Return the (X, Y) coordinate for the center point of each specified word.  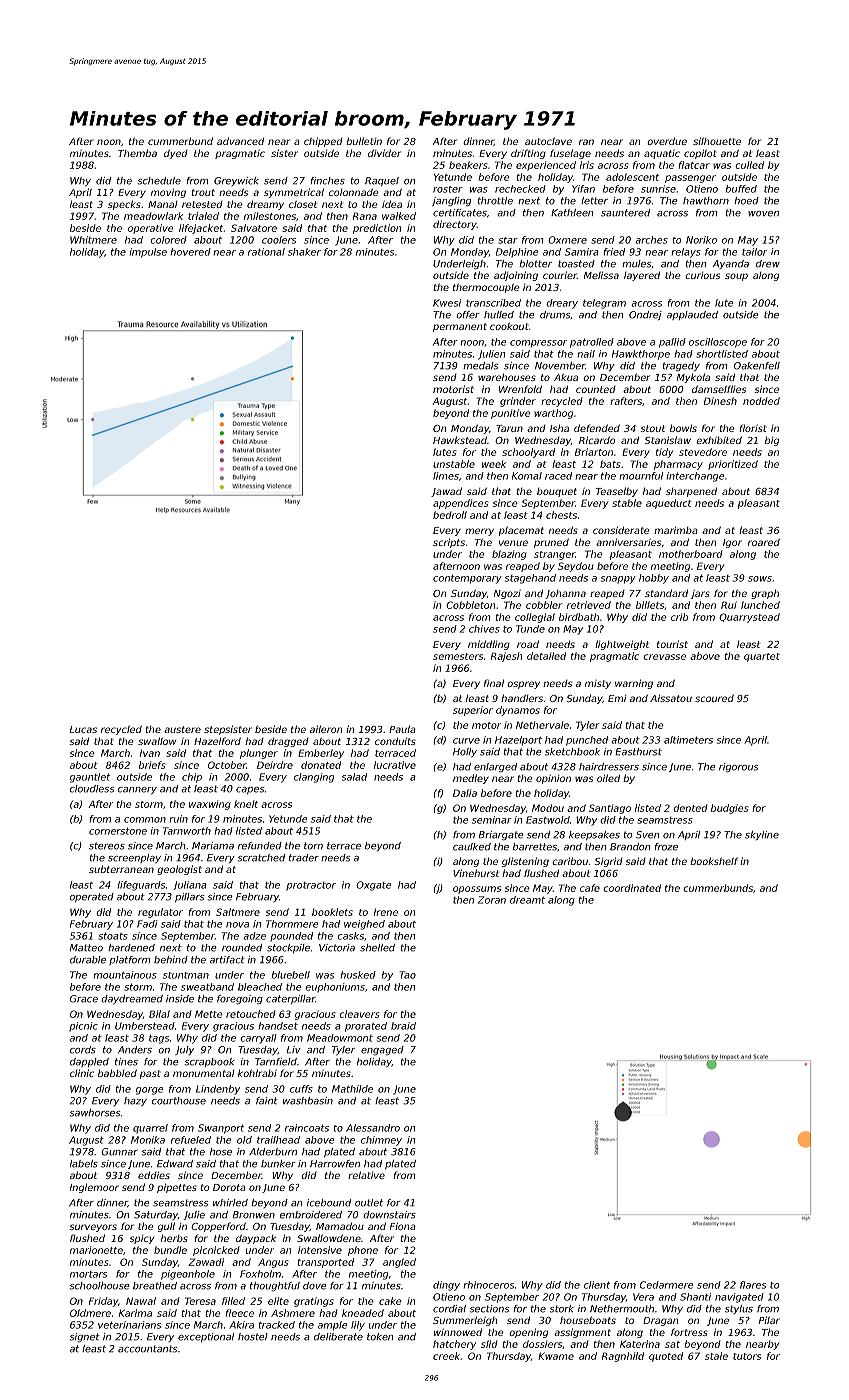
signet (85, 1337)
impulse (148, 253)
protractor (311, 886)
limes (446, 476)
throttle (495, 201)
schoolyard (528, 453)
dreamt (527, 900)
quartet (762, 657)
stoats (113, 936)
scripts (449, 543)
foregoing (240, 999)
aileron (326, 729)
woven (763, 214)
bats (610, 464)
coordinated (632, 888)
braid (403, 1026)
